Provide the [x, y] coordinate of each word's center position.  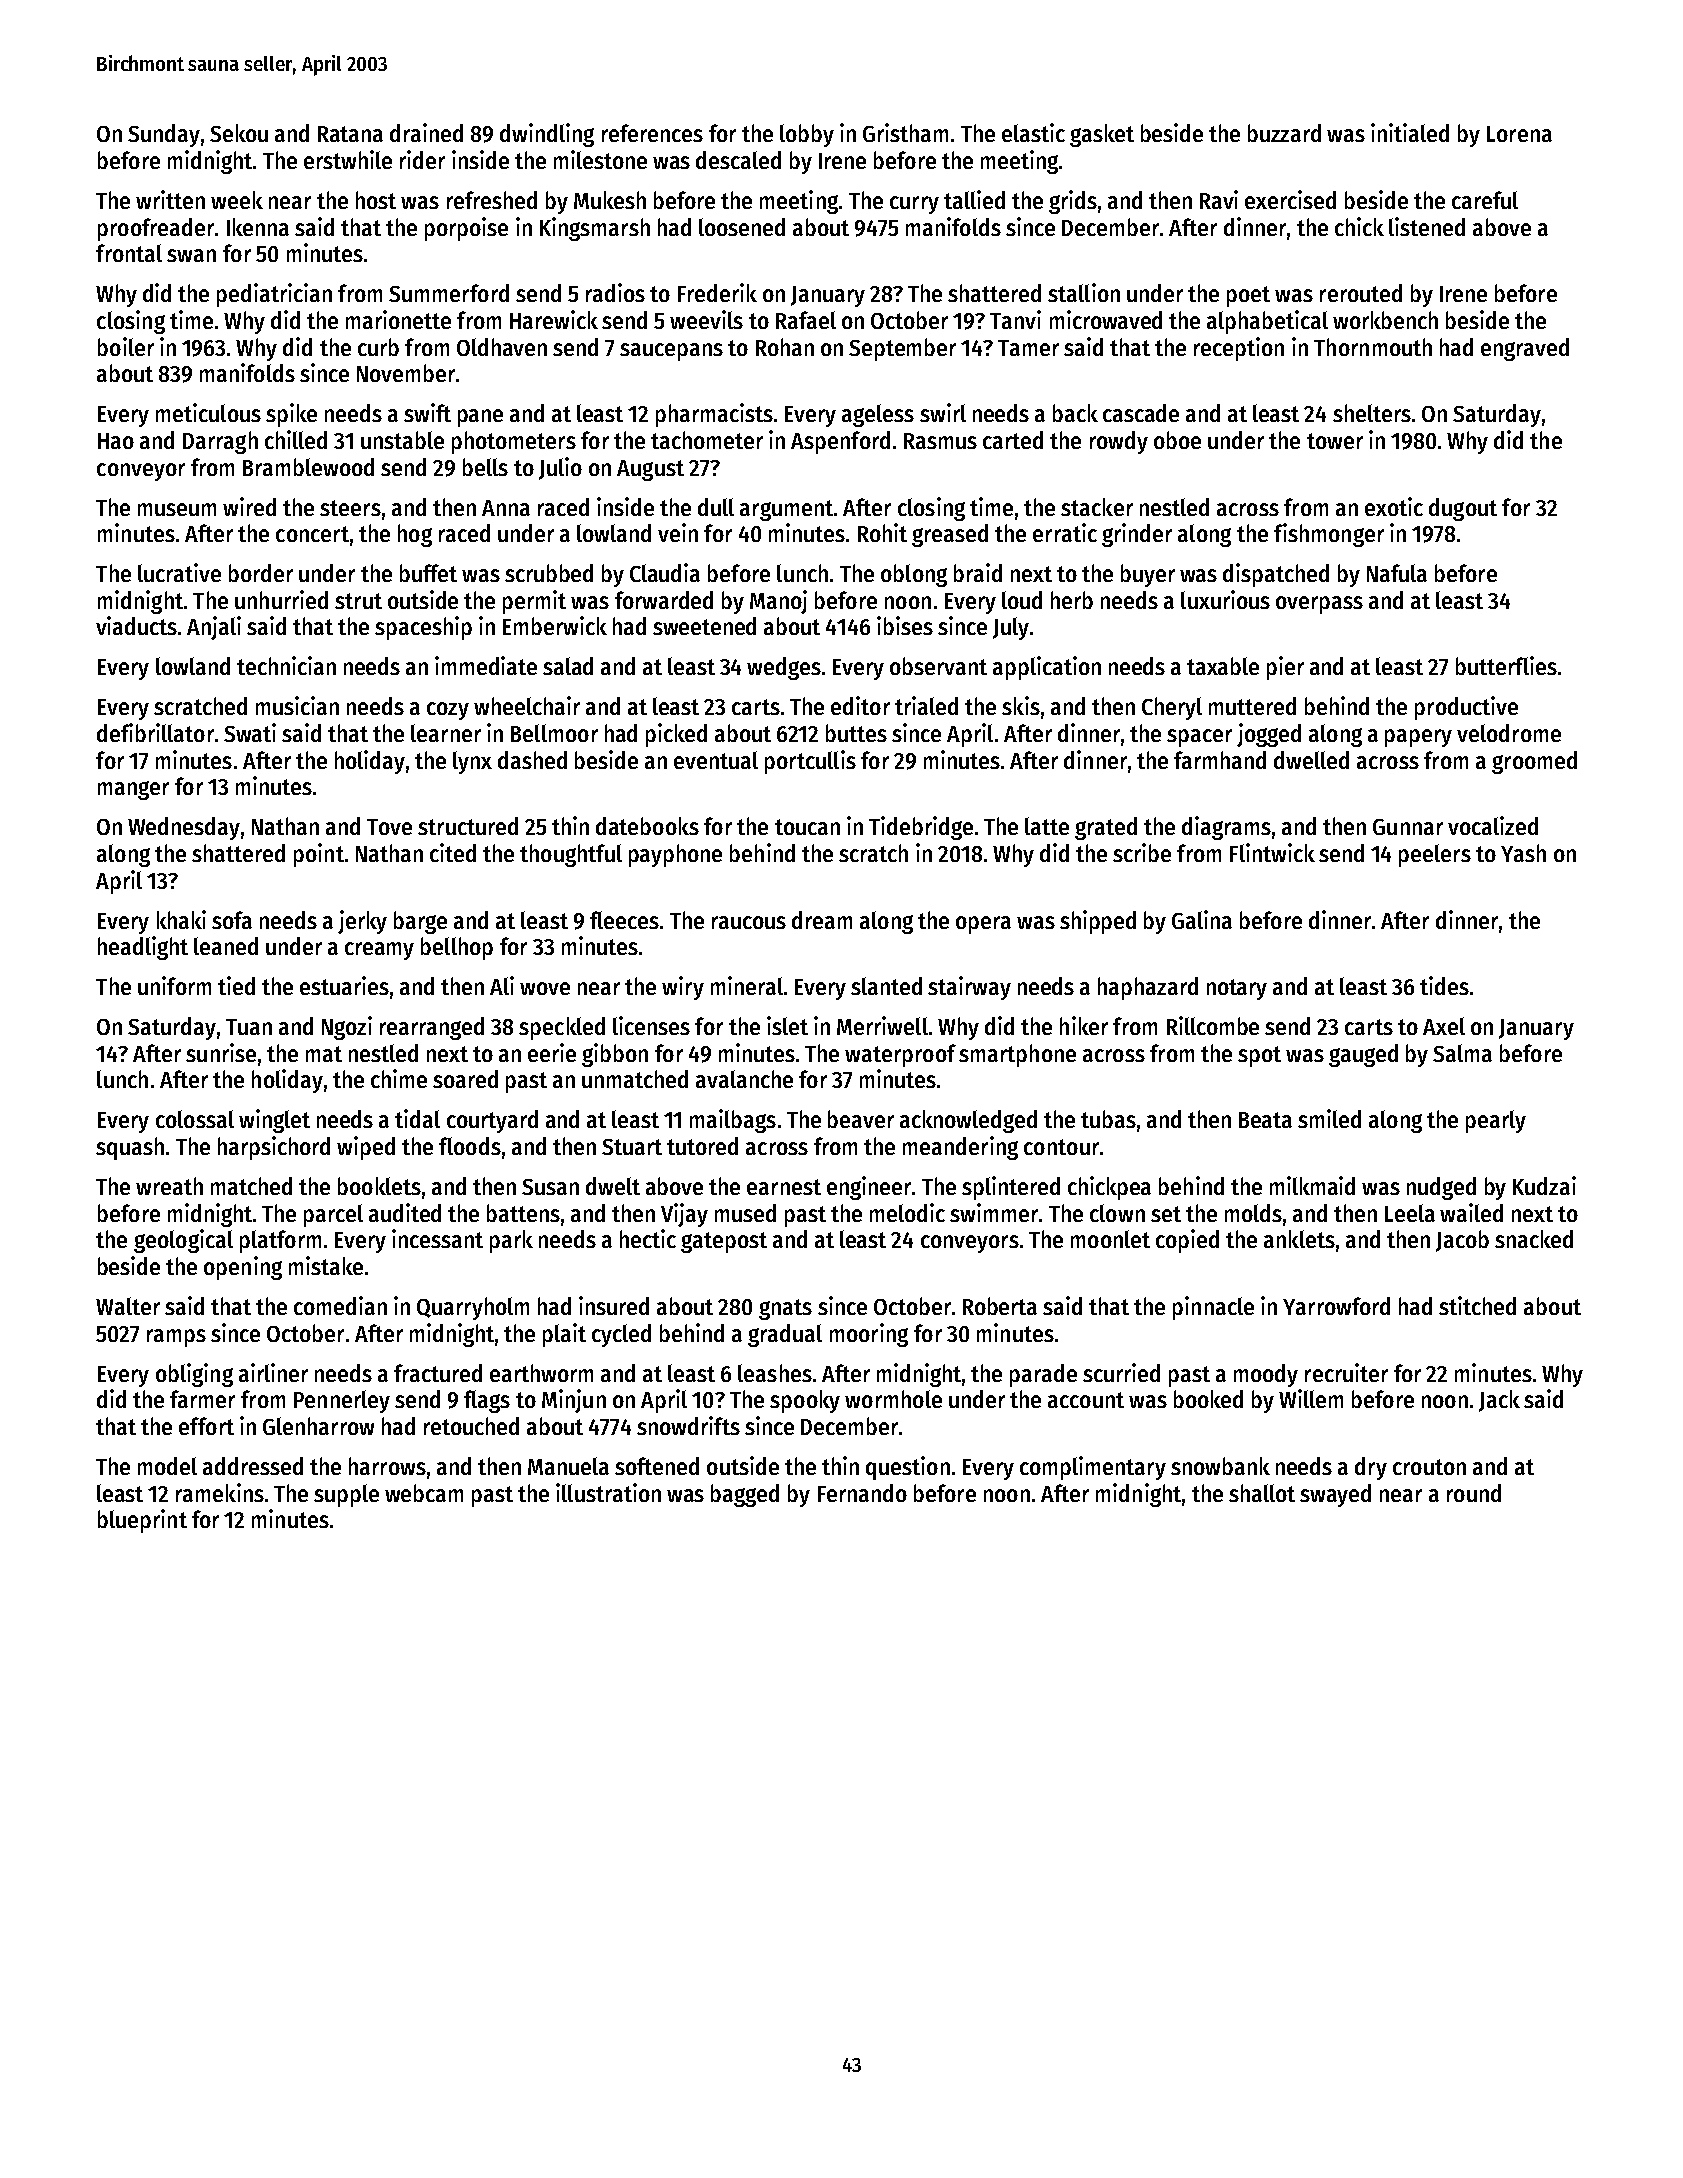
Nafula [1397, 573]
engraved [1525, 349]
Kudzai [1544, 1185]
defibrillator [155, 732]
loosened [742, 227]
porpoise [466, 229]
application [1047, 668]
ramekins [220, 1492]
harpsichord [274, 1148]
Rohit [882, 532]
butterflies [1506, 665]
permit [534, 602]
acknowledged [968, 1121]
